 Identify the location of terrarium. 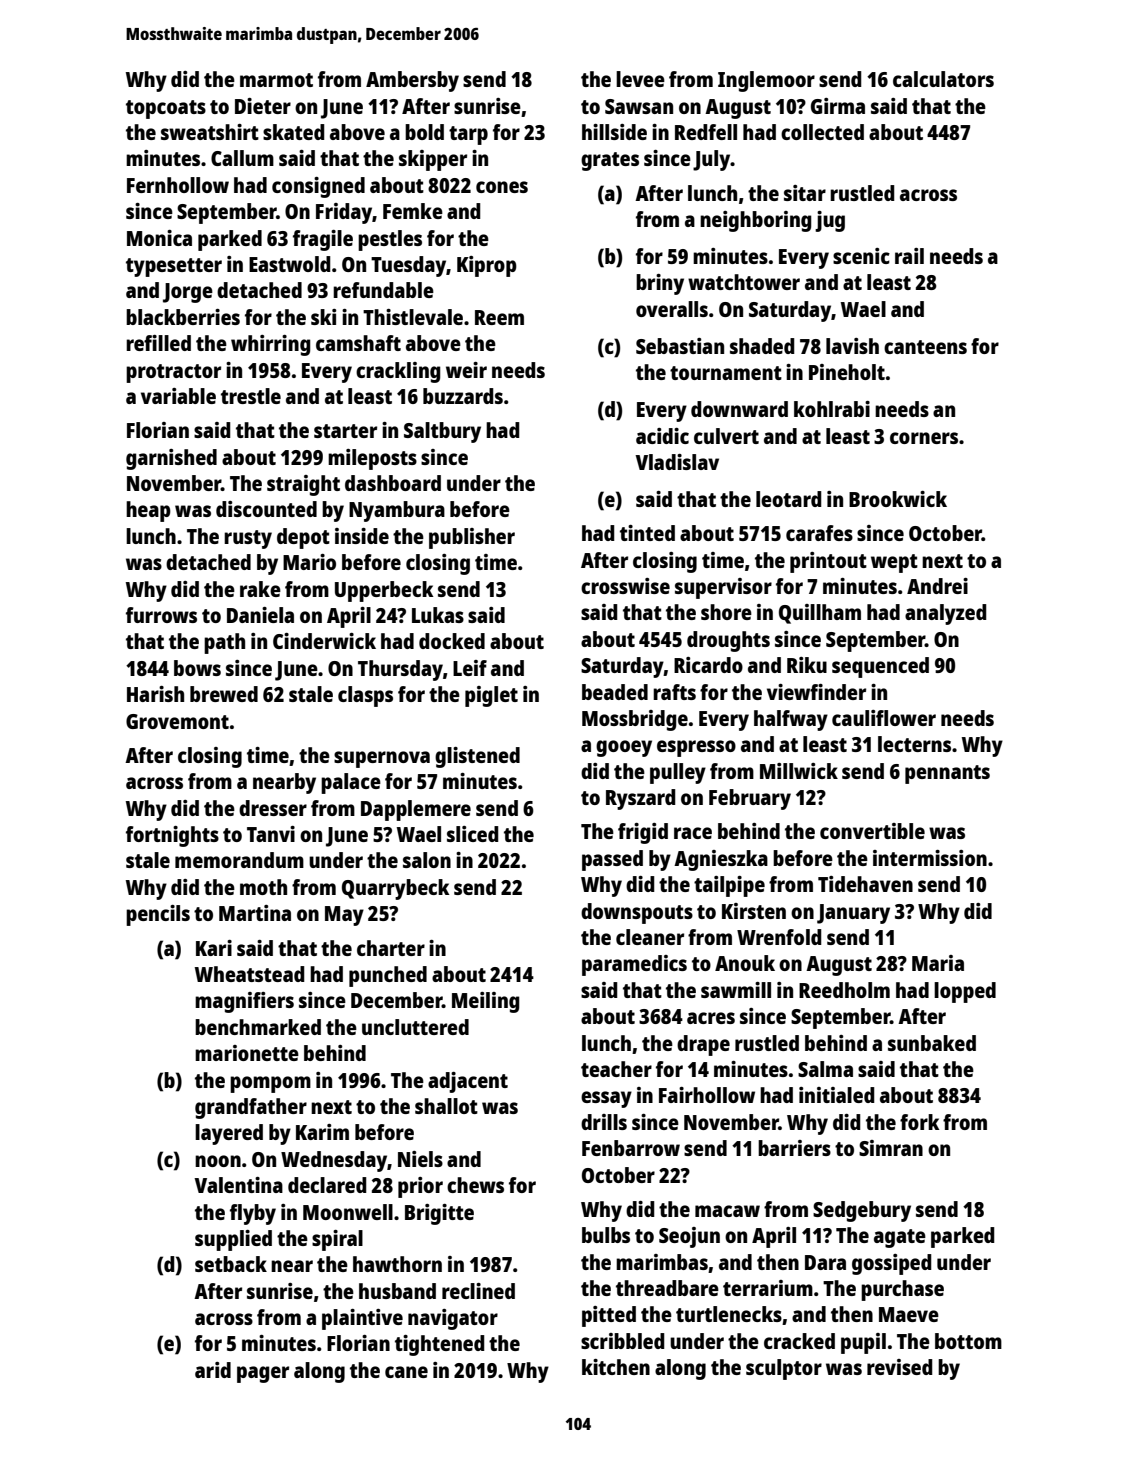
(768, 1288).
